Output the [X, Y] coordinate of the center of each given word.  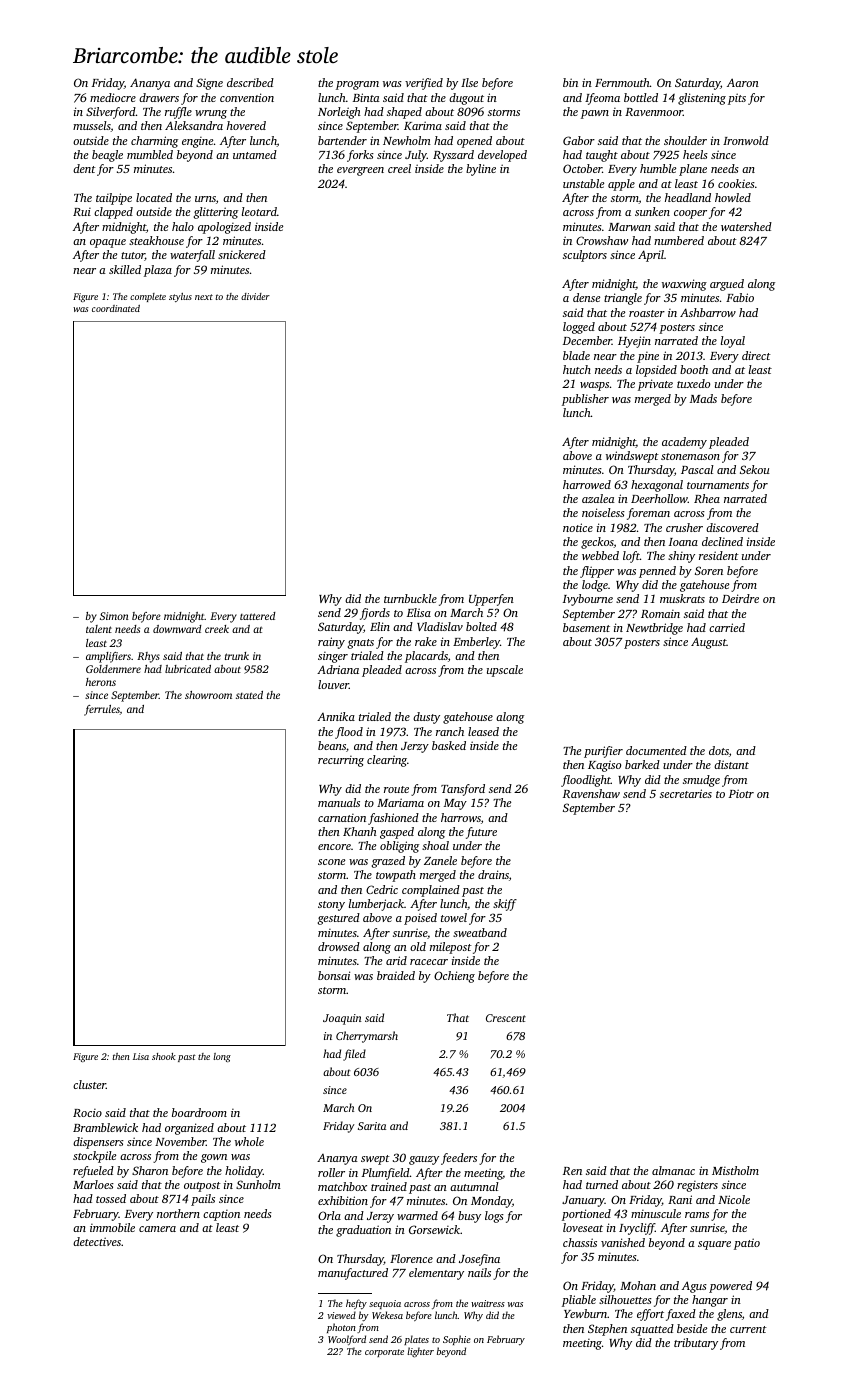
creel [399, 168]
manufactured [353, 1274]
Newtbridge [654, 629]
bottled [641, 97]
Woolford [347, 1340]
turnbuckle [410, 598]
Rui [82, 212]
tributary [696, 1344]
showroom [208, 695]
